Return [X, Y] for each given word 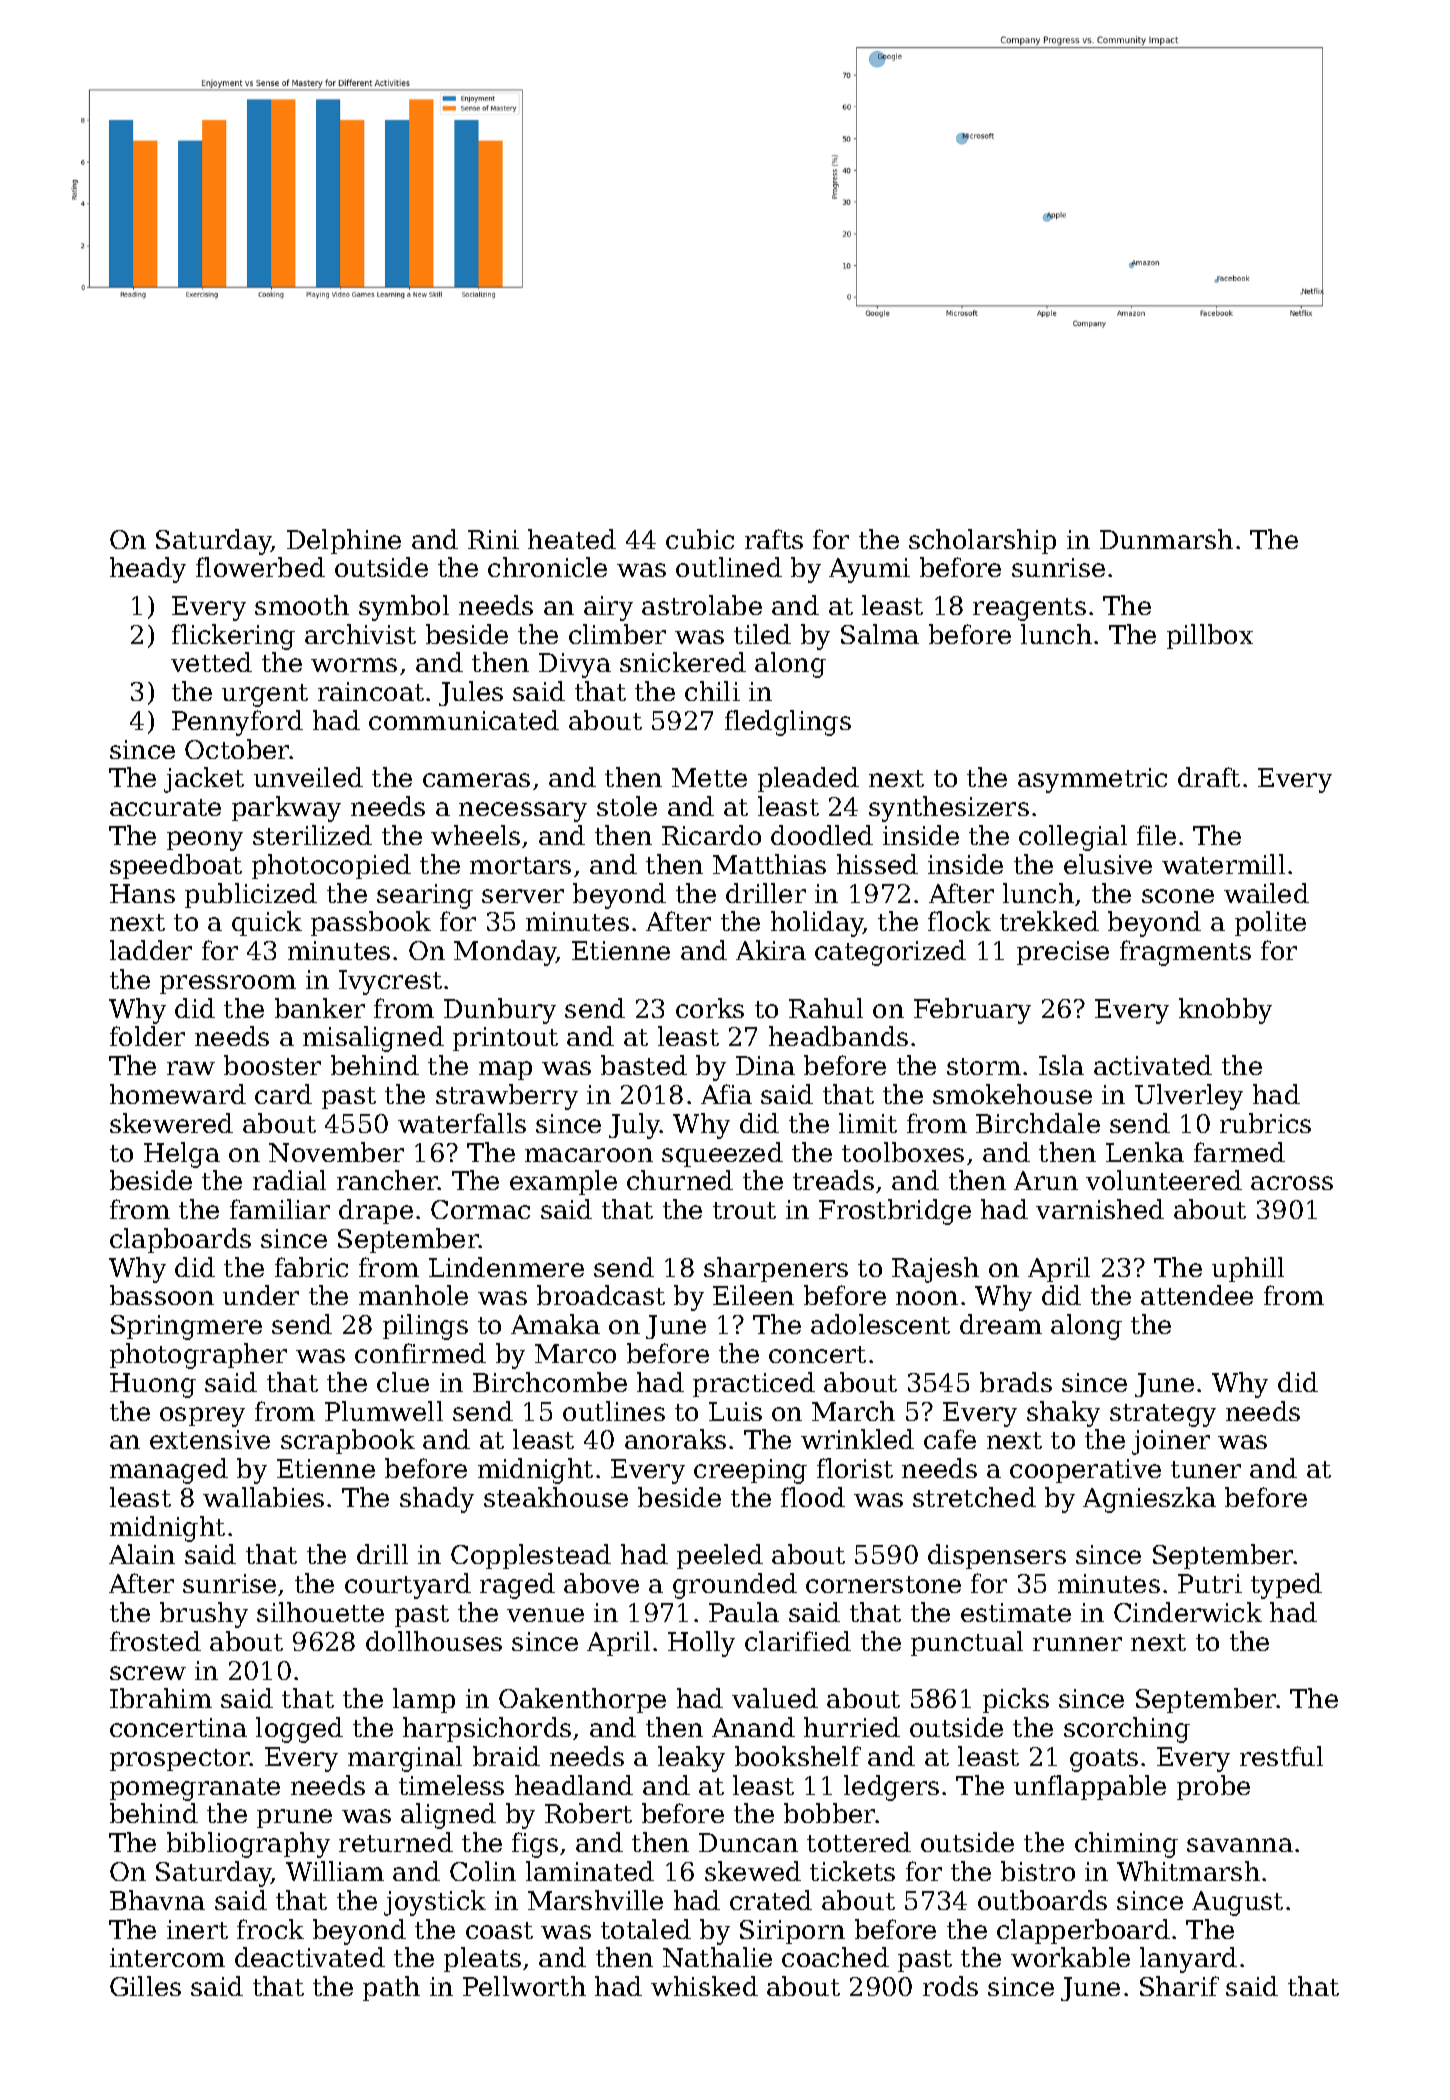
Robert [588, 1813]
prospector [180, 1760]
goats [1104, 1760]
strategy [1163, 1415]
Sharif [1179, 1986]
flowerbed [260, 567]
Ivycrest [390, 982]
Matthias [769, 864]
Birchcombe [550, 1382]
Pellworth [524, 1986]
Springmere [186, 1327]
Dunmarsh [1166, 539]
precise [1063, 953]
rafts [774, 539]
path [391, 1988]
